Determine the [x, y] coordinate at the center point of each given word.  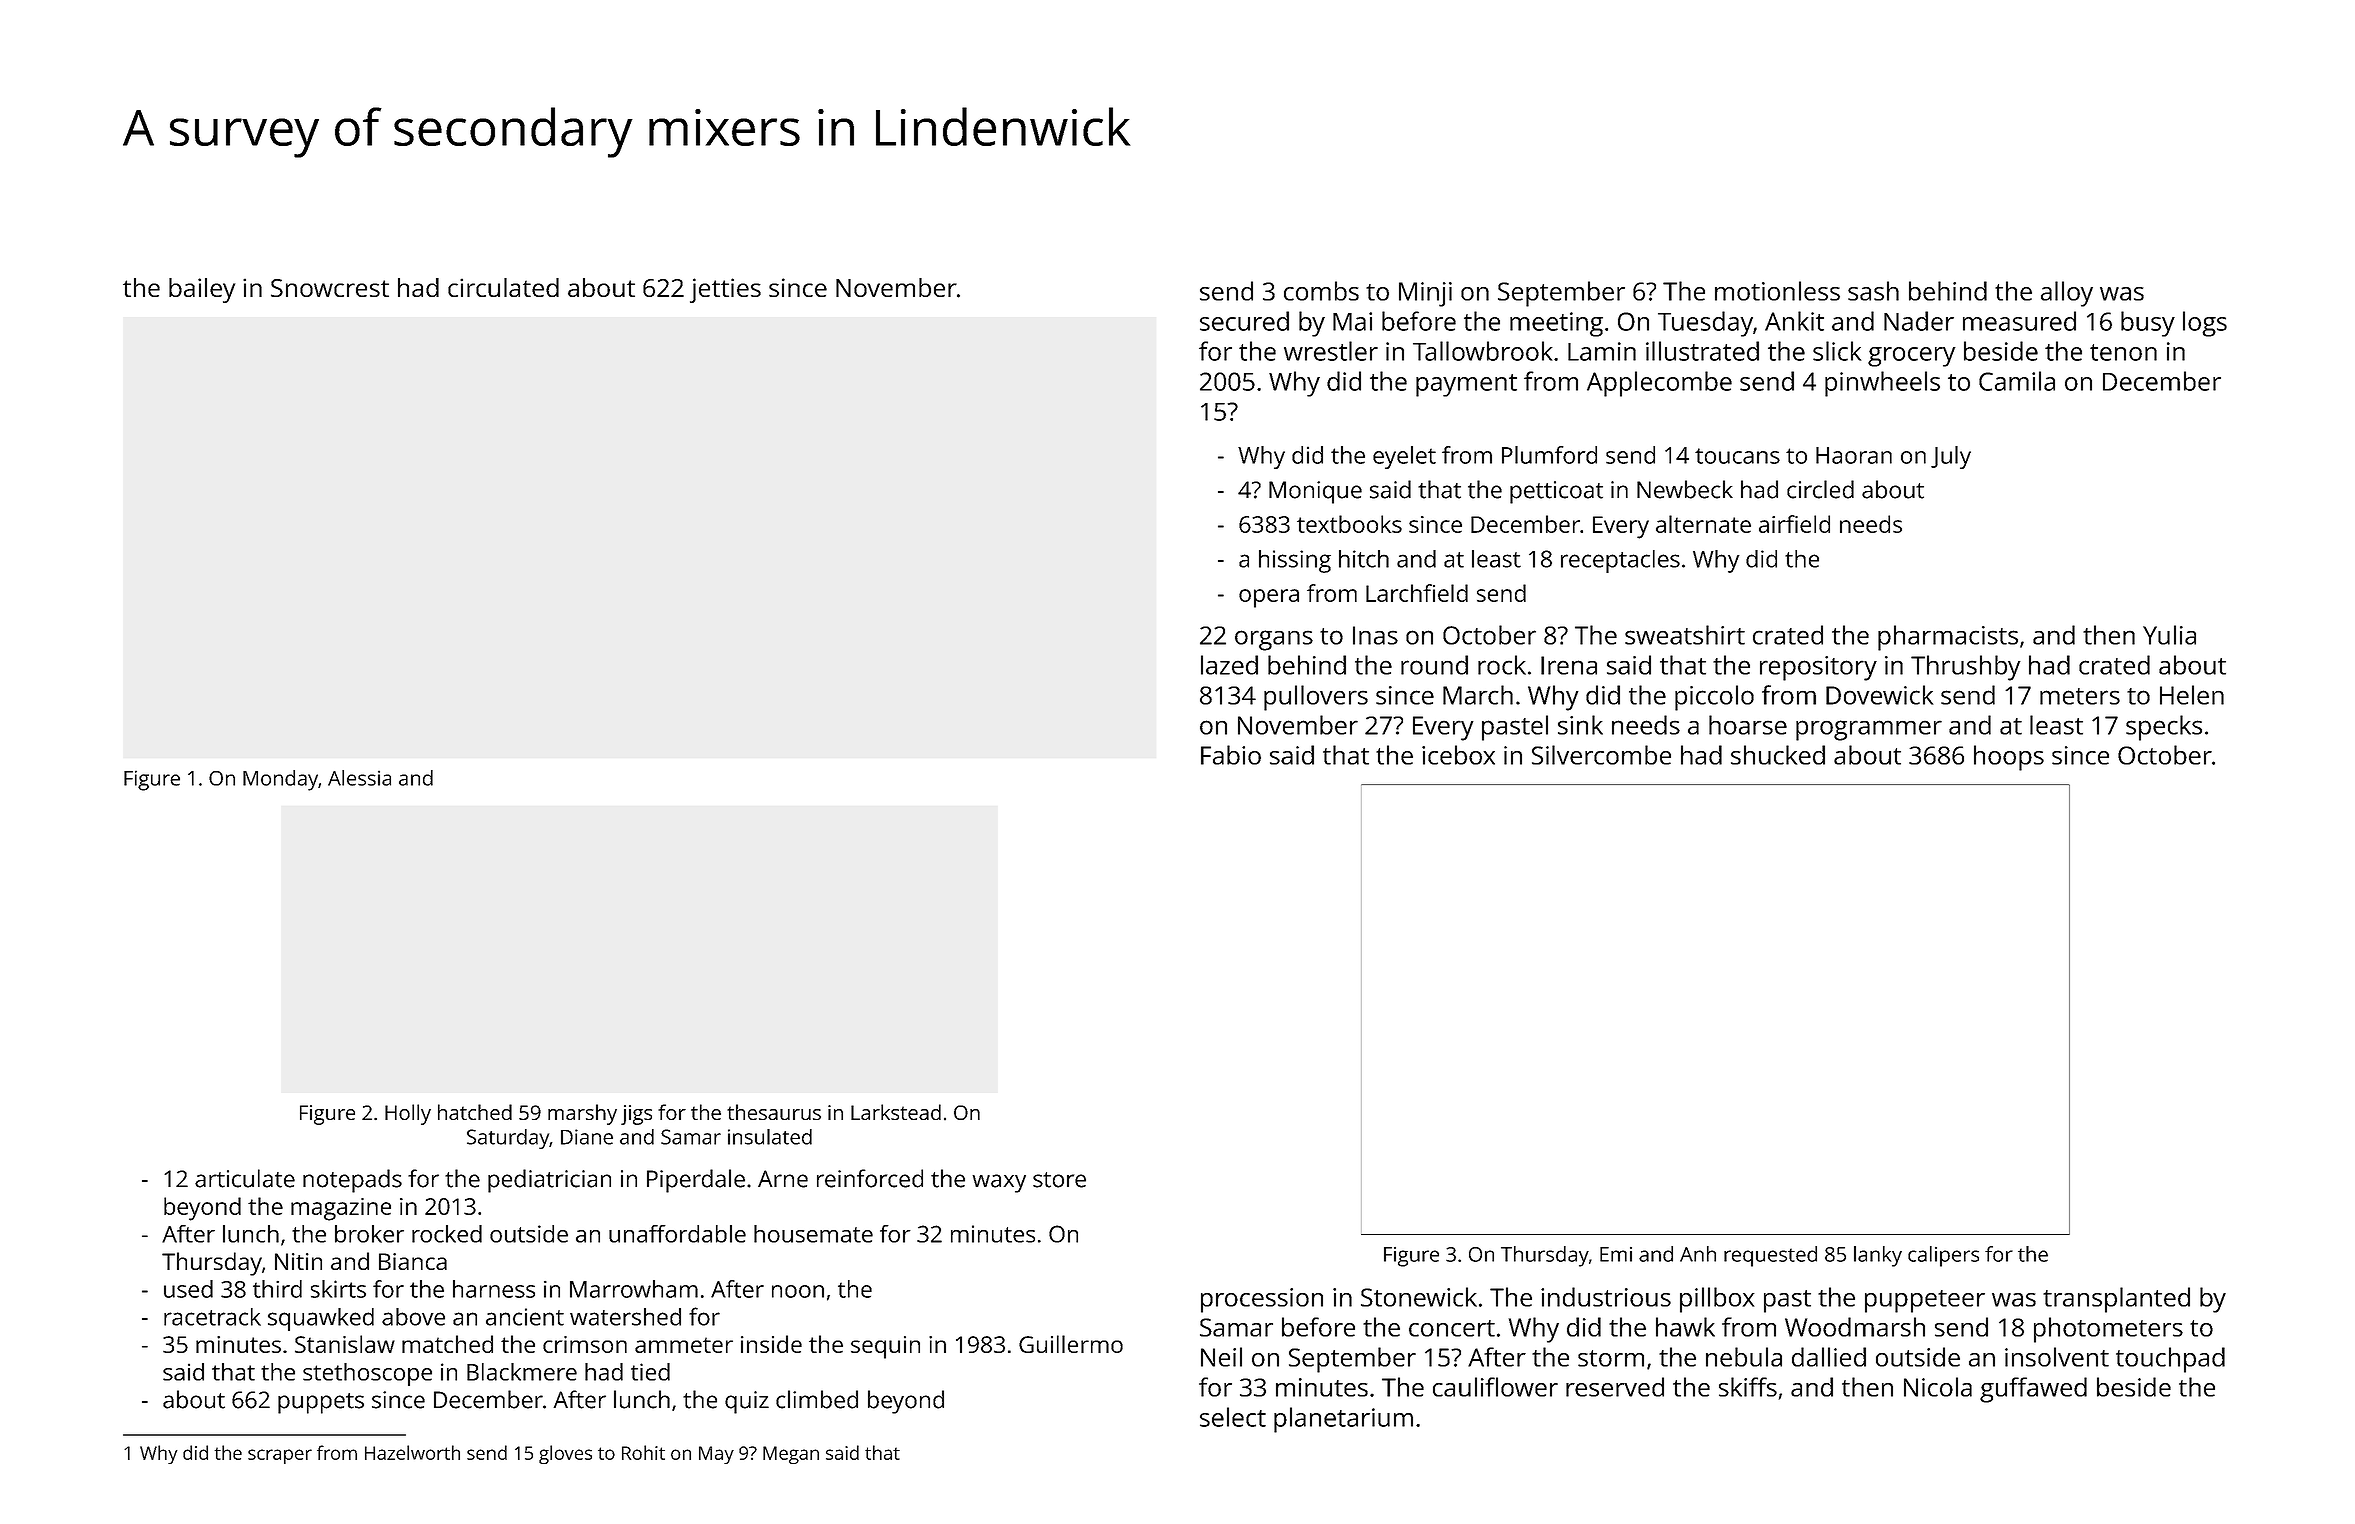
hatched [475, 1112]
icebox [1458, 755]
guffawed [2033, 1390]
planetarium [1343, 1420]
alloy [2067, 294]
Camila [2017, 381]
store [1059, 1180]
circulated [503, 287]
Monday [280, 780]
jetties [725, 290]
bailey [202, 290]
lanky [1878, 1256]
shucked [1778, 755]
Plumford [1549, 455]
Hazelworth [412, 1452]
